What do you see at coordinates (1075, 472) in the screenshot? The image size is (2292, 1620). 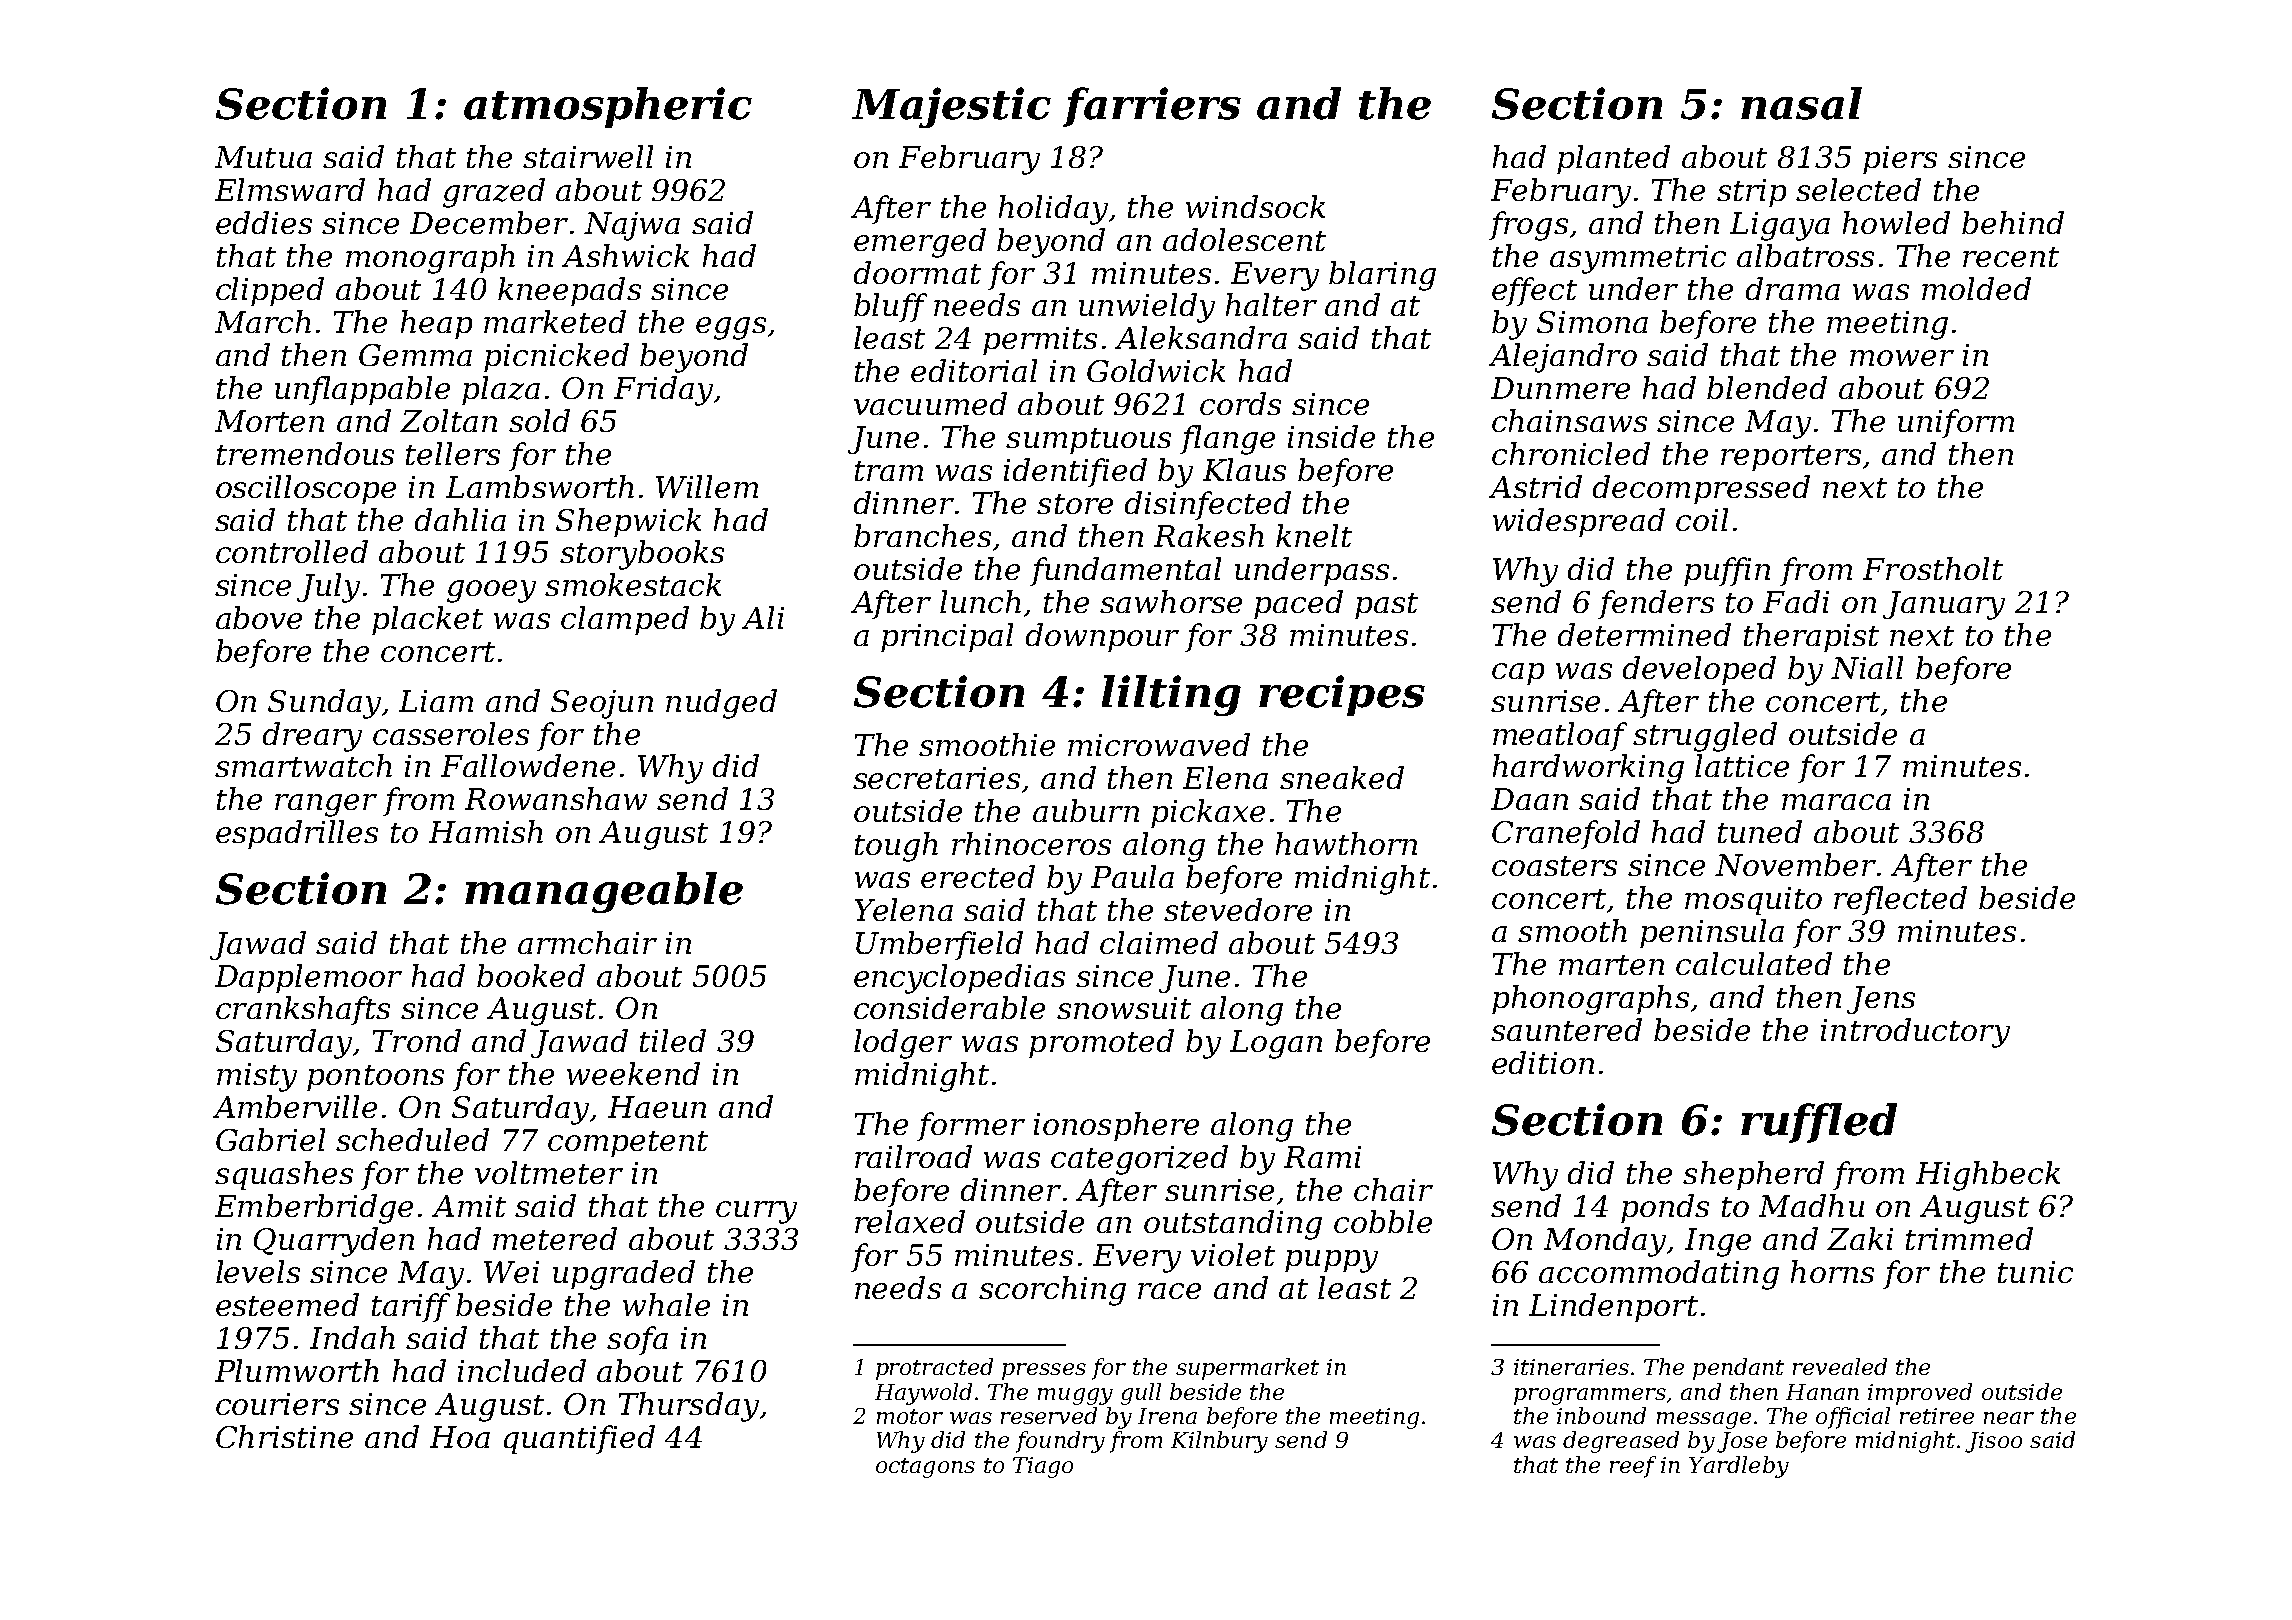 I see `identified` at bounding box center [1075, 472].
